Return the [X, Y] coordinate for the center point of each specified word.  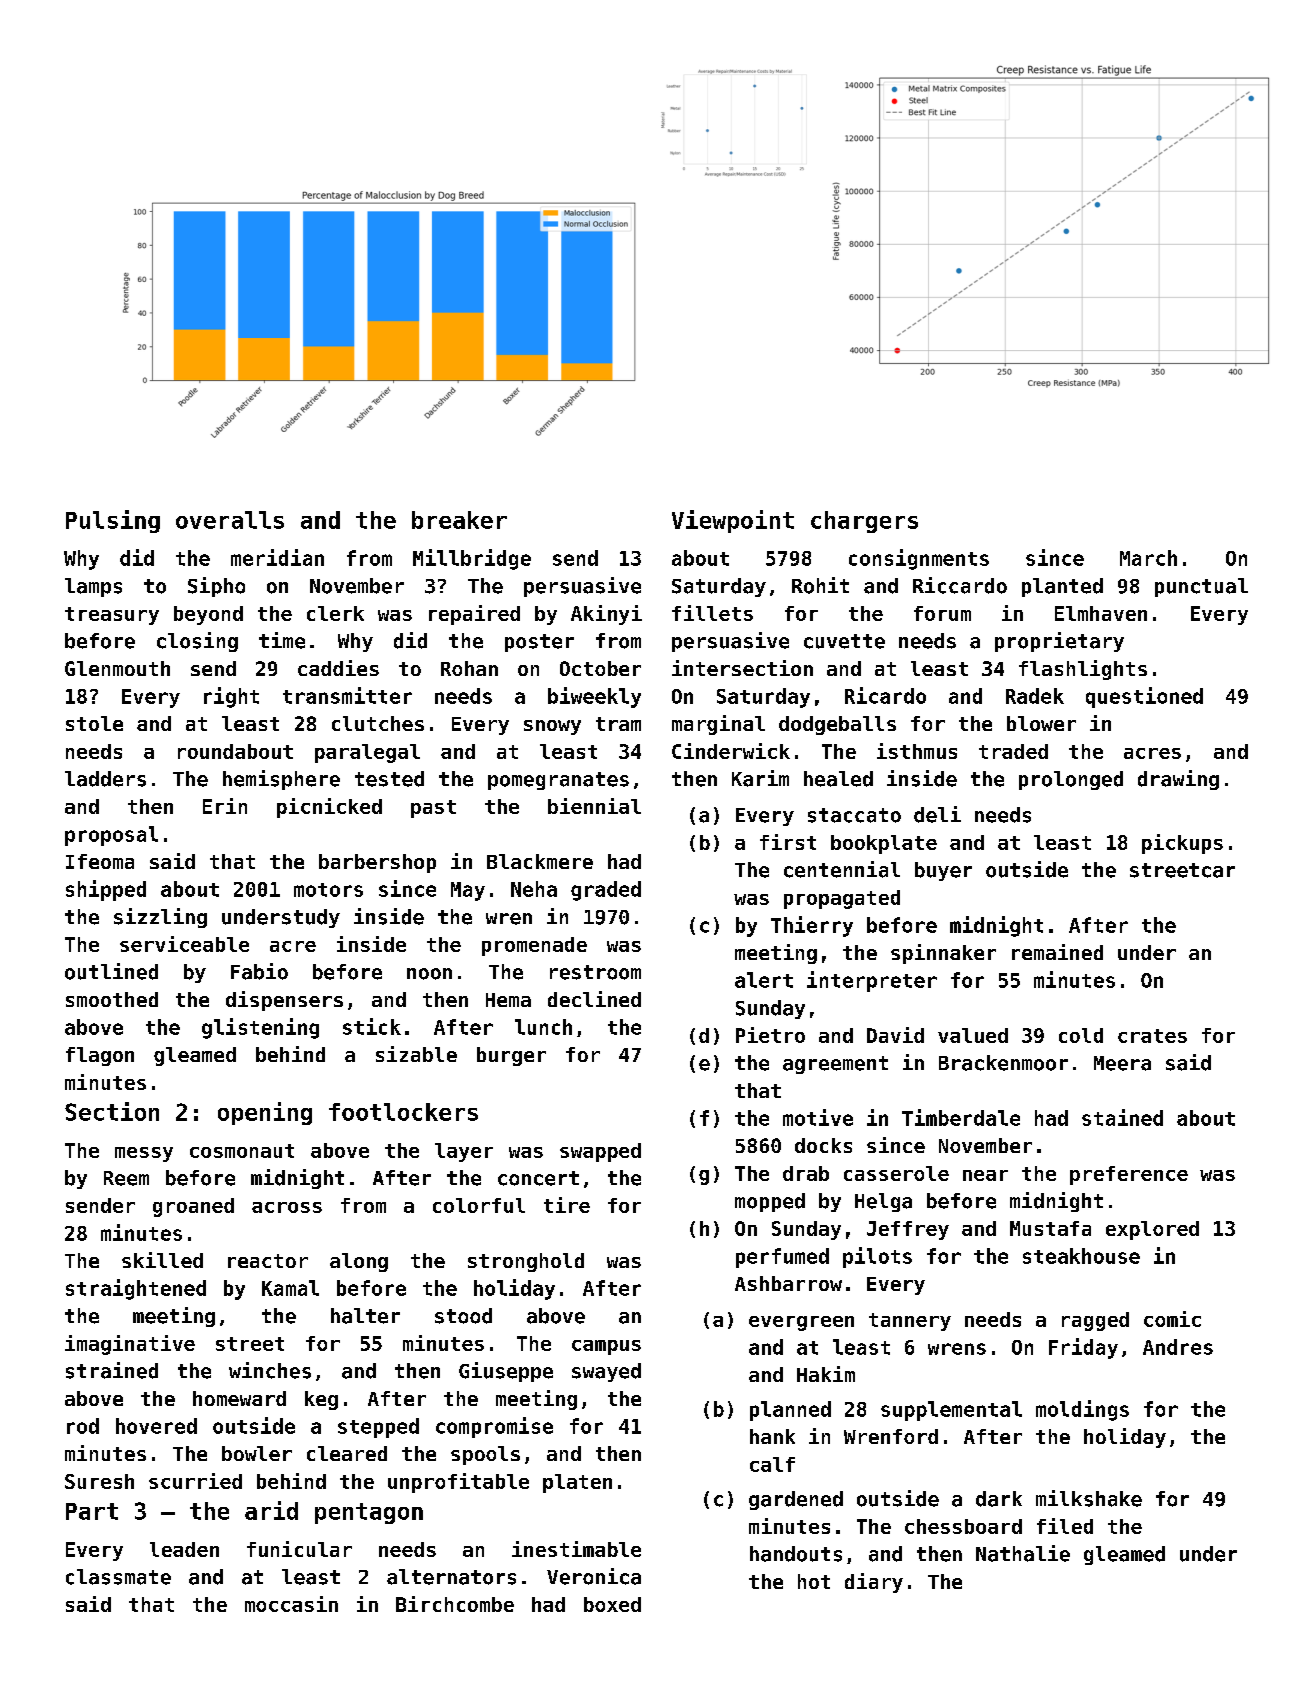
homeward [239, 1398]
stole [94, 723]
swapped [600, 1152]
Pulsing [113, 521]
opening [265, 1113]
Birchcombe [455, 1604]
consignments [919, 559]
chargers [864, 522]
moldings [1082, 1410]
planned [790, 1411]
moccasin [291, 1604]
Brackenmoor [1003, 1063]
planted [1062, 587]
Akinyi [606, 615]
